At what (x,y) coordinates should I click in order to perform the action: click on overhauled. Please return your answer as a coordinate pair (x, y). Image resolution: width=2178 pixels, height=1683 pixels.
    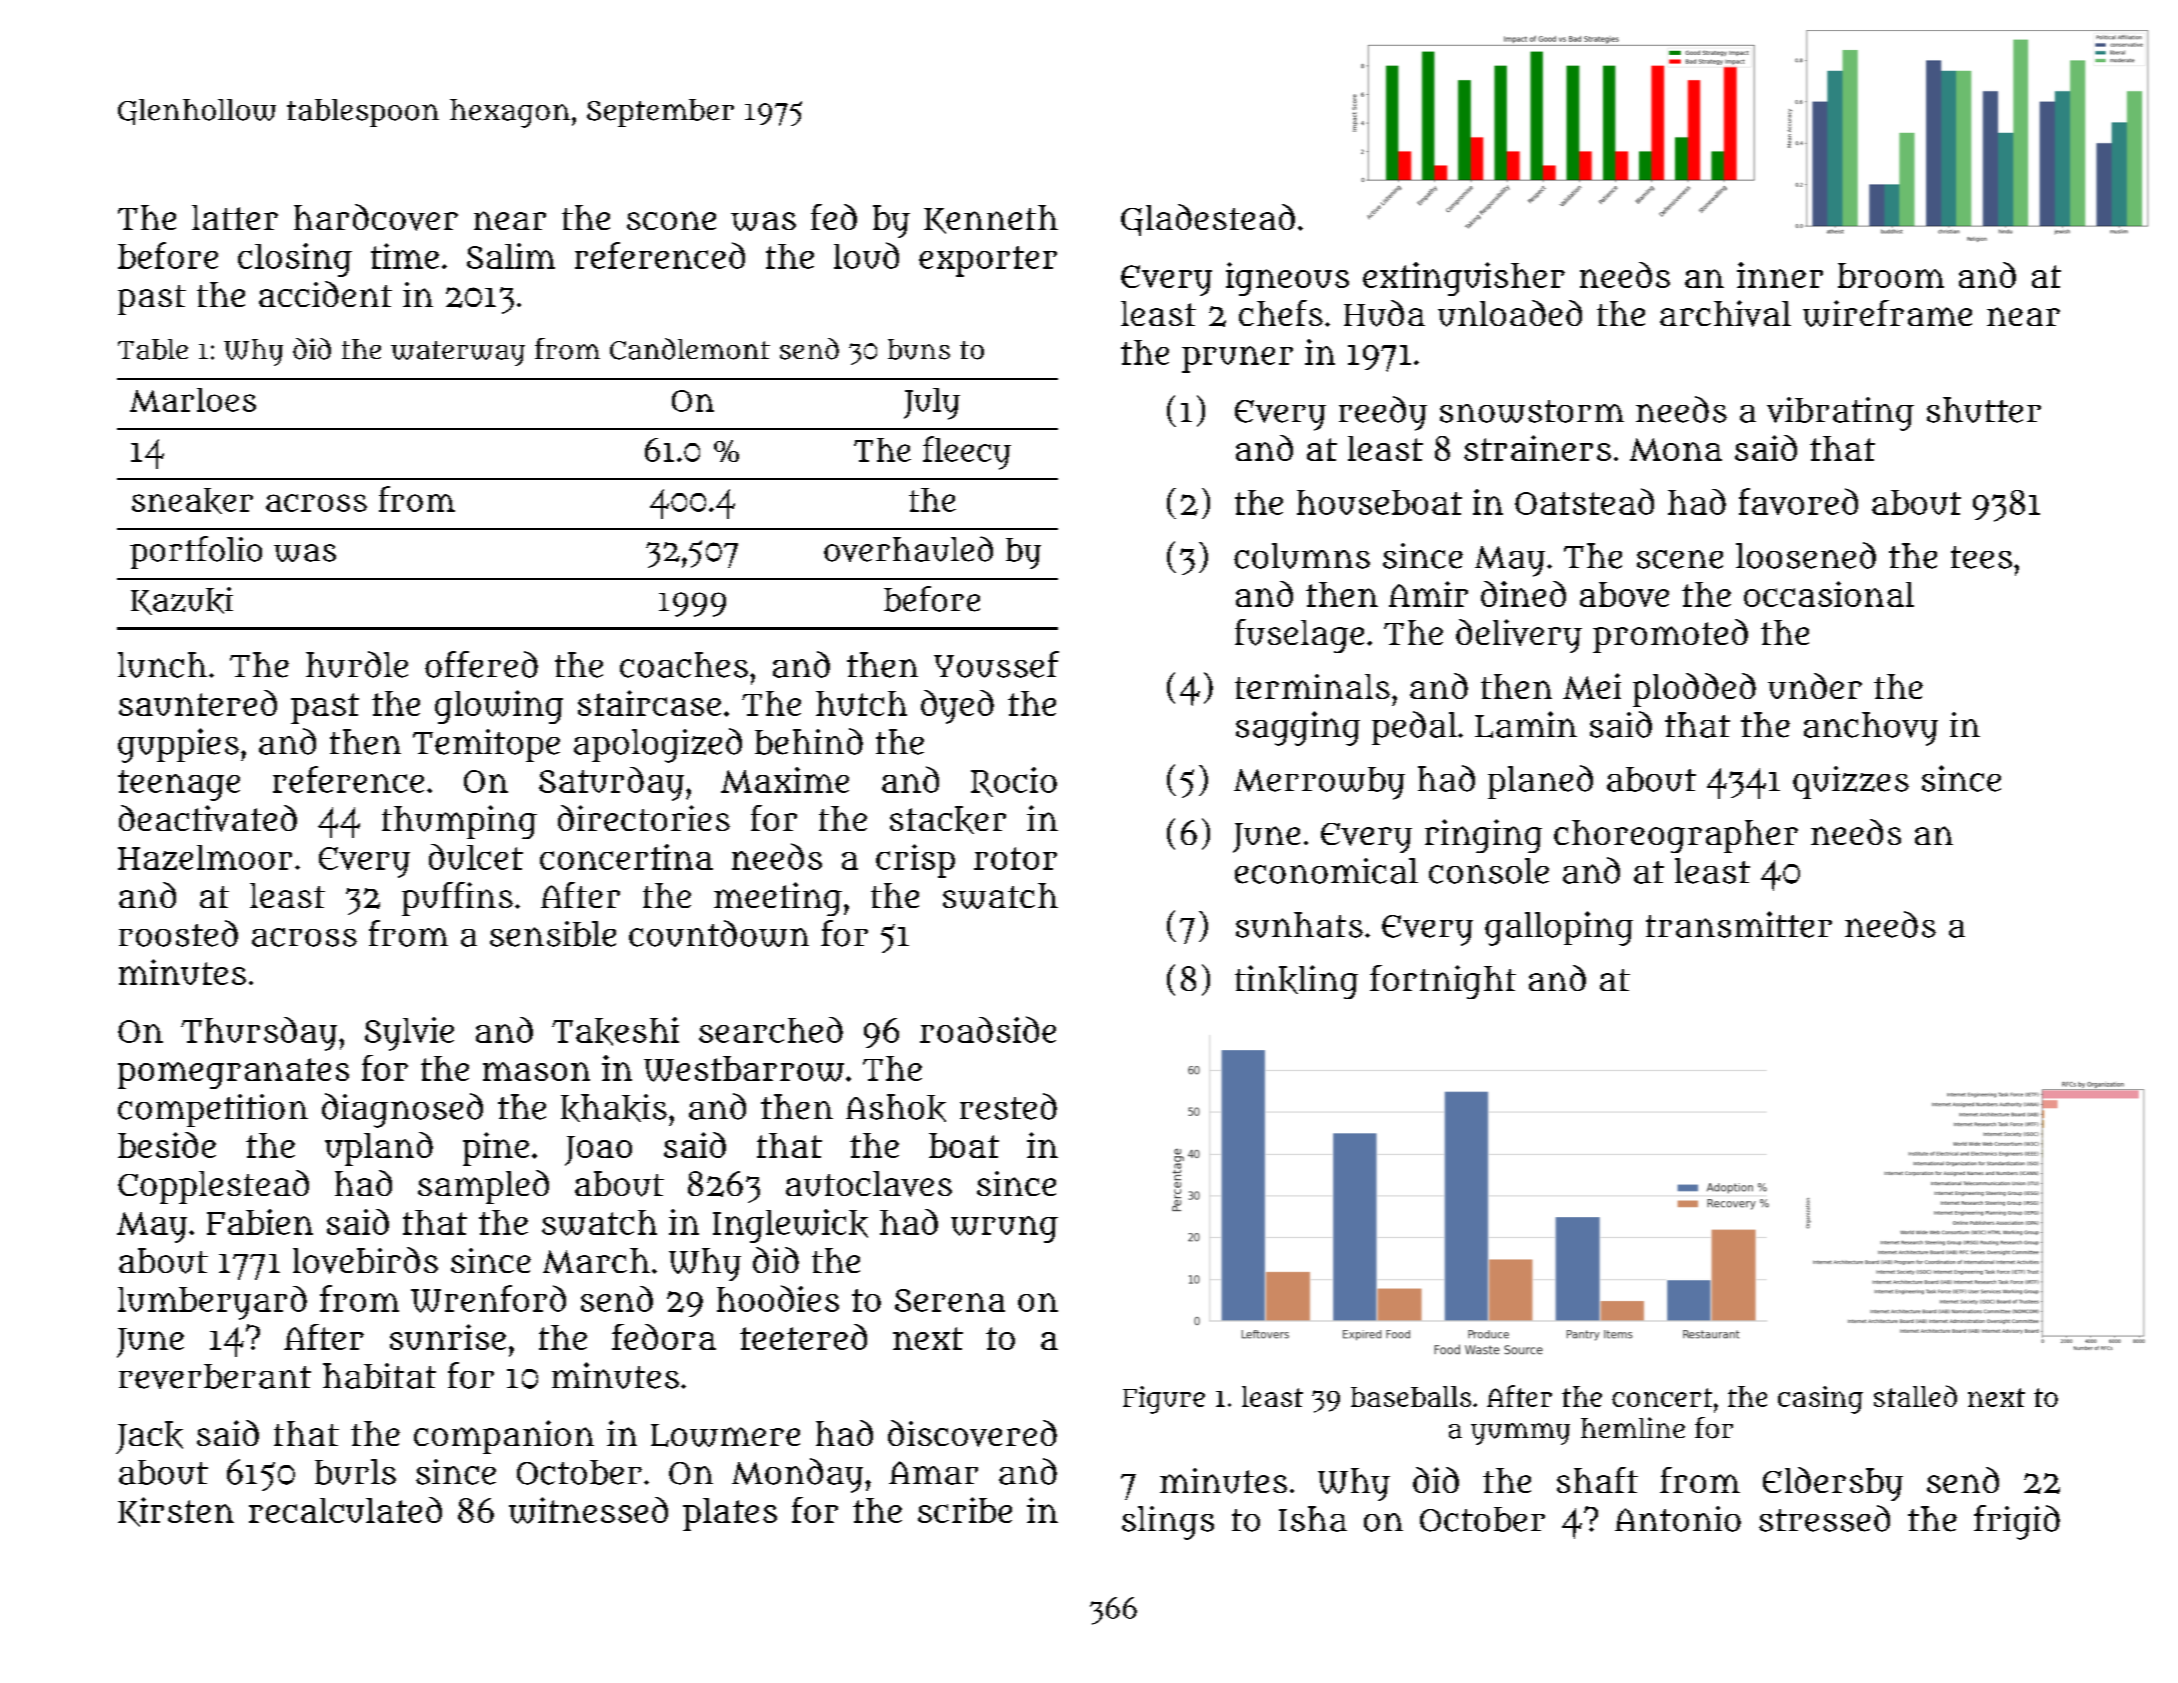
    Looking at the image, I should click on (908, 549).
